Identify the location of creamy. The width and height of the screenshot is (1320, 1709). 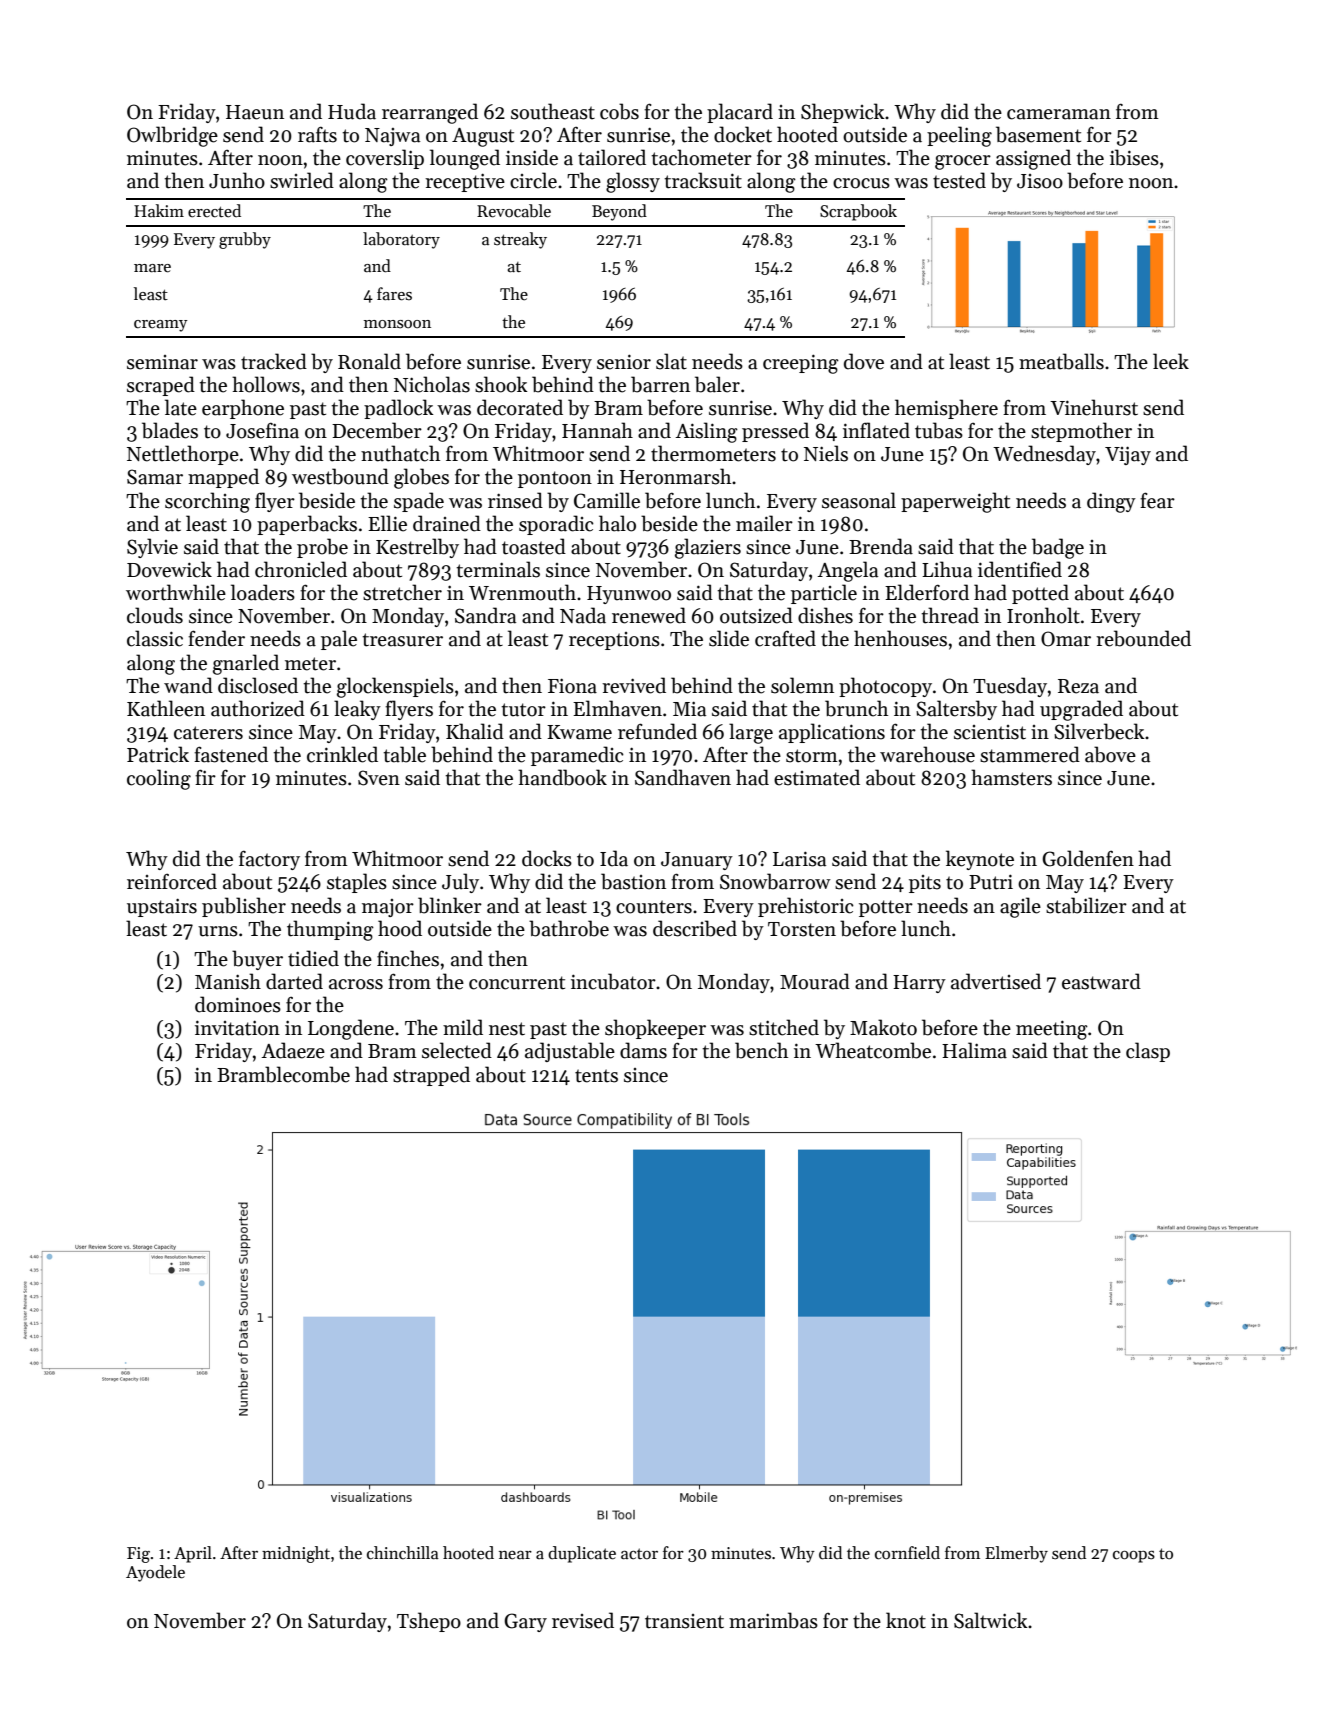
(161, 326).
